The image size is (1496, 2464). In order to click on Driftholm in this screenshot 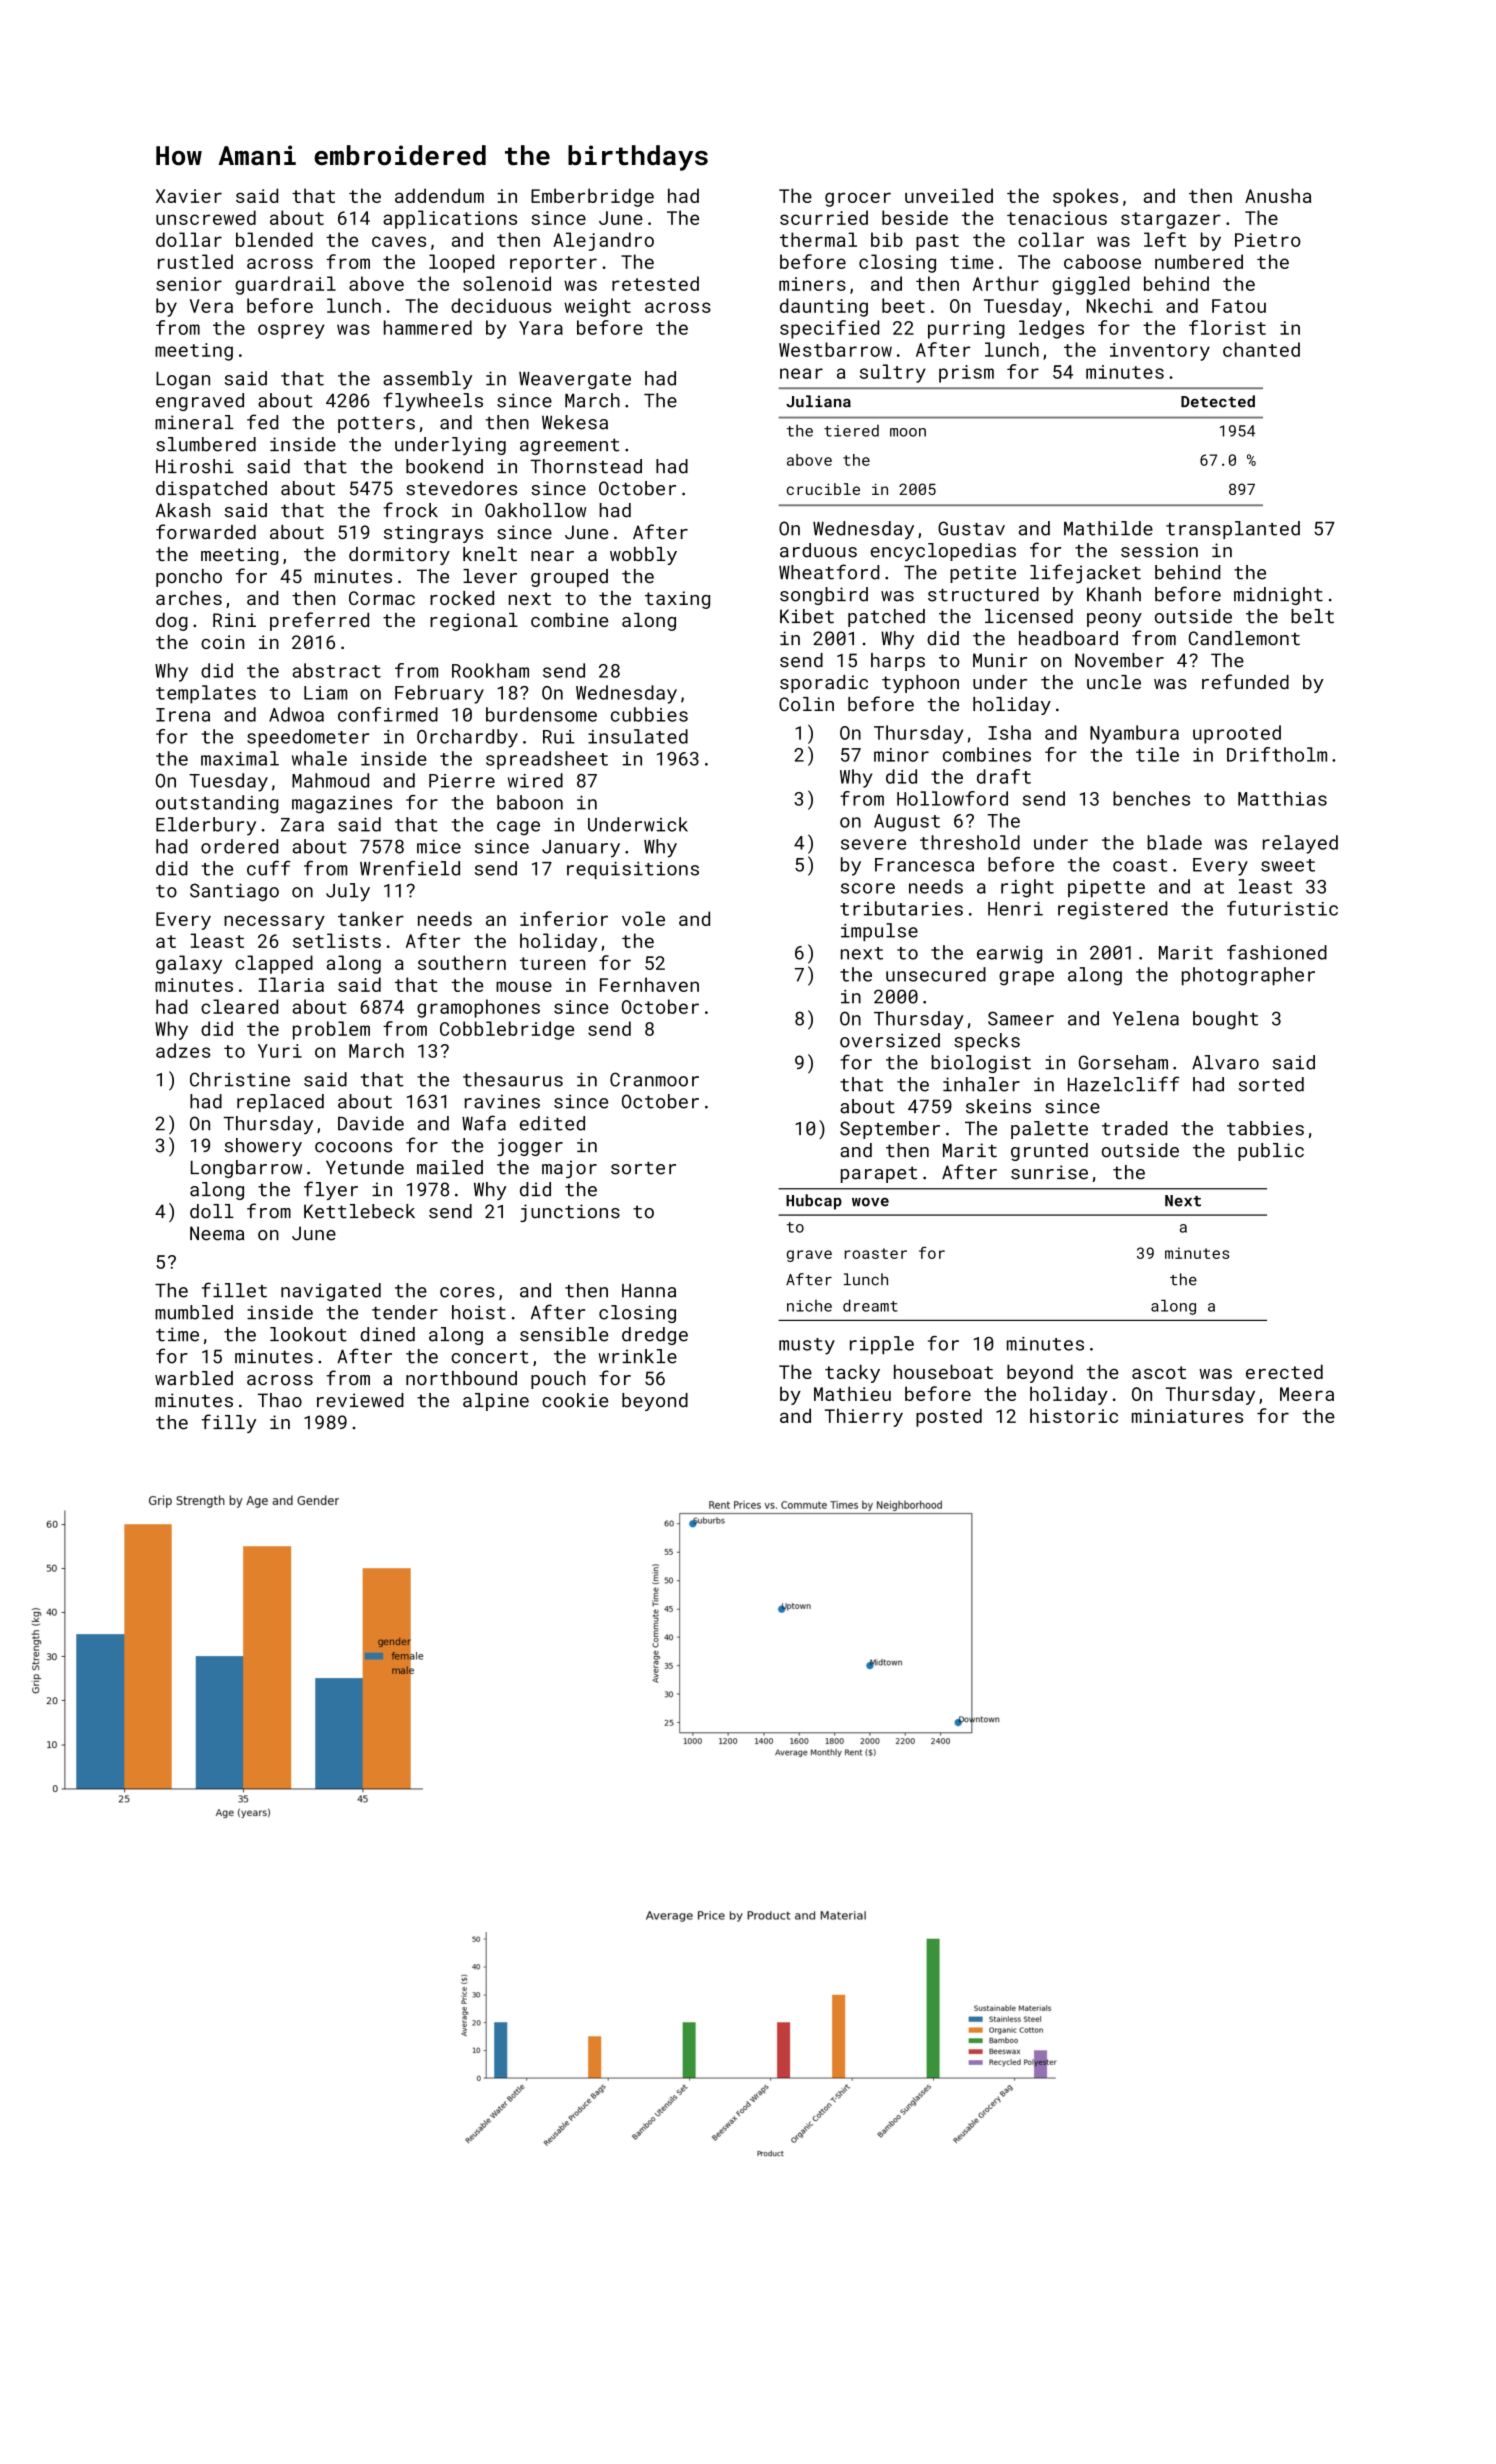, I will do `click(1277, 754)`.
